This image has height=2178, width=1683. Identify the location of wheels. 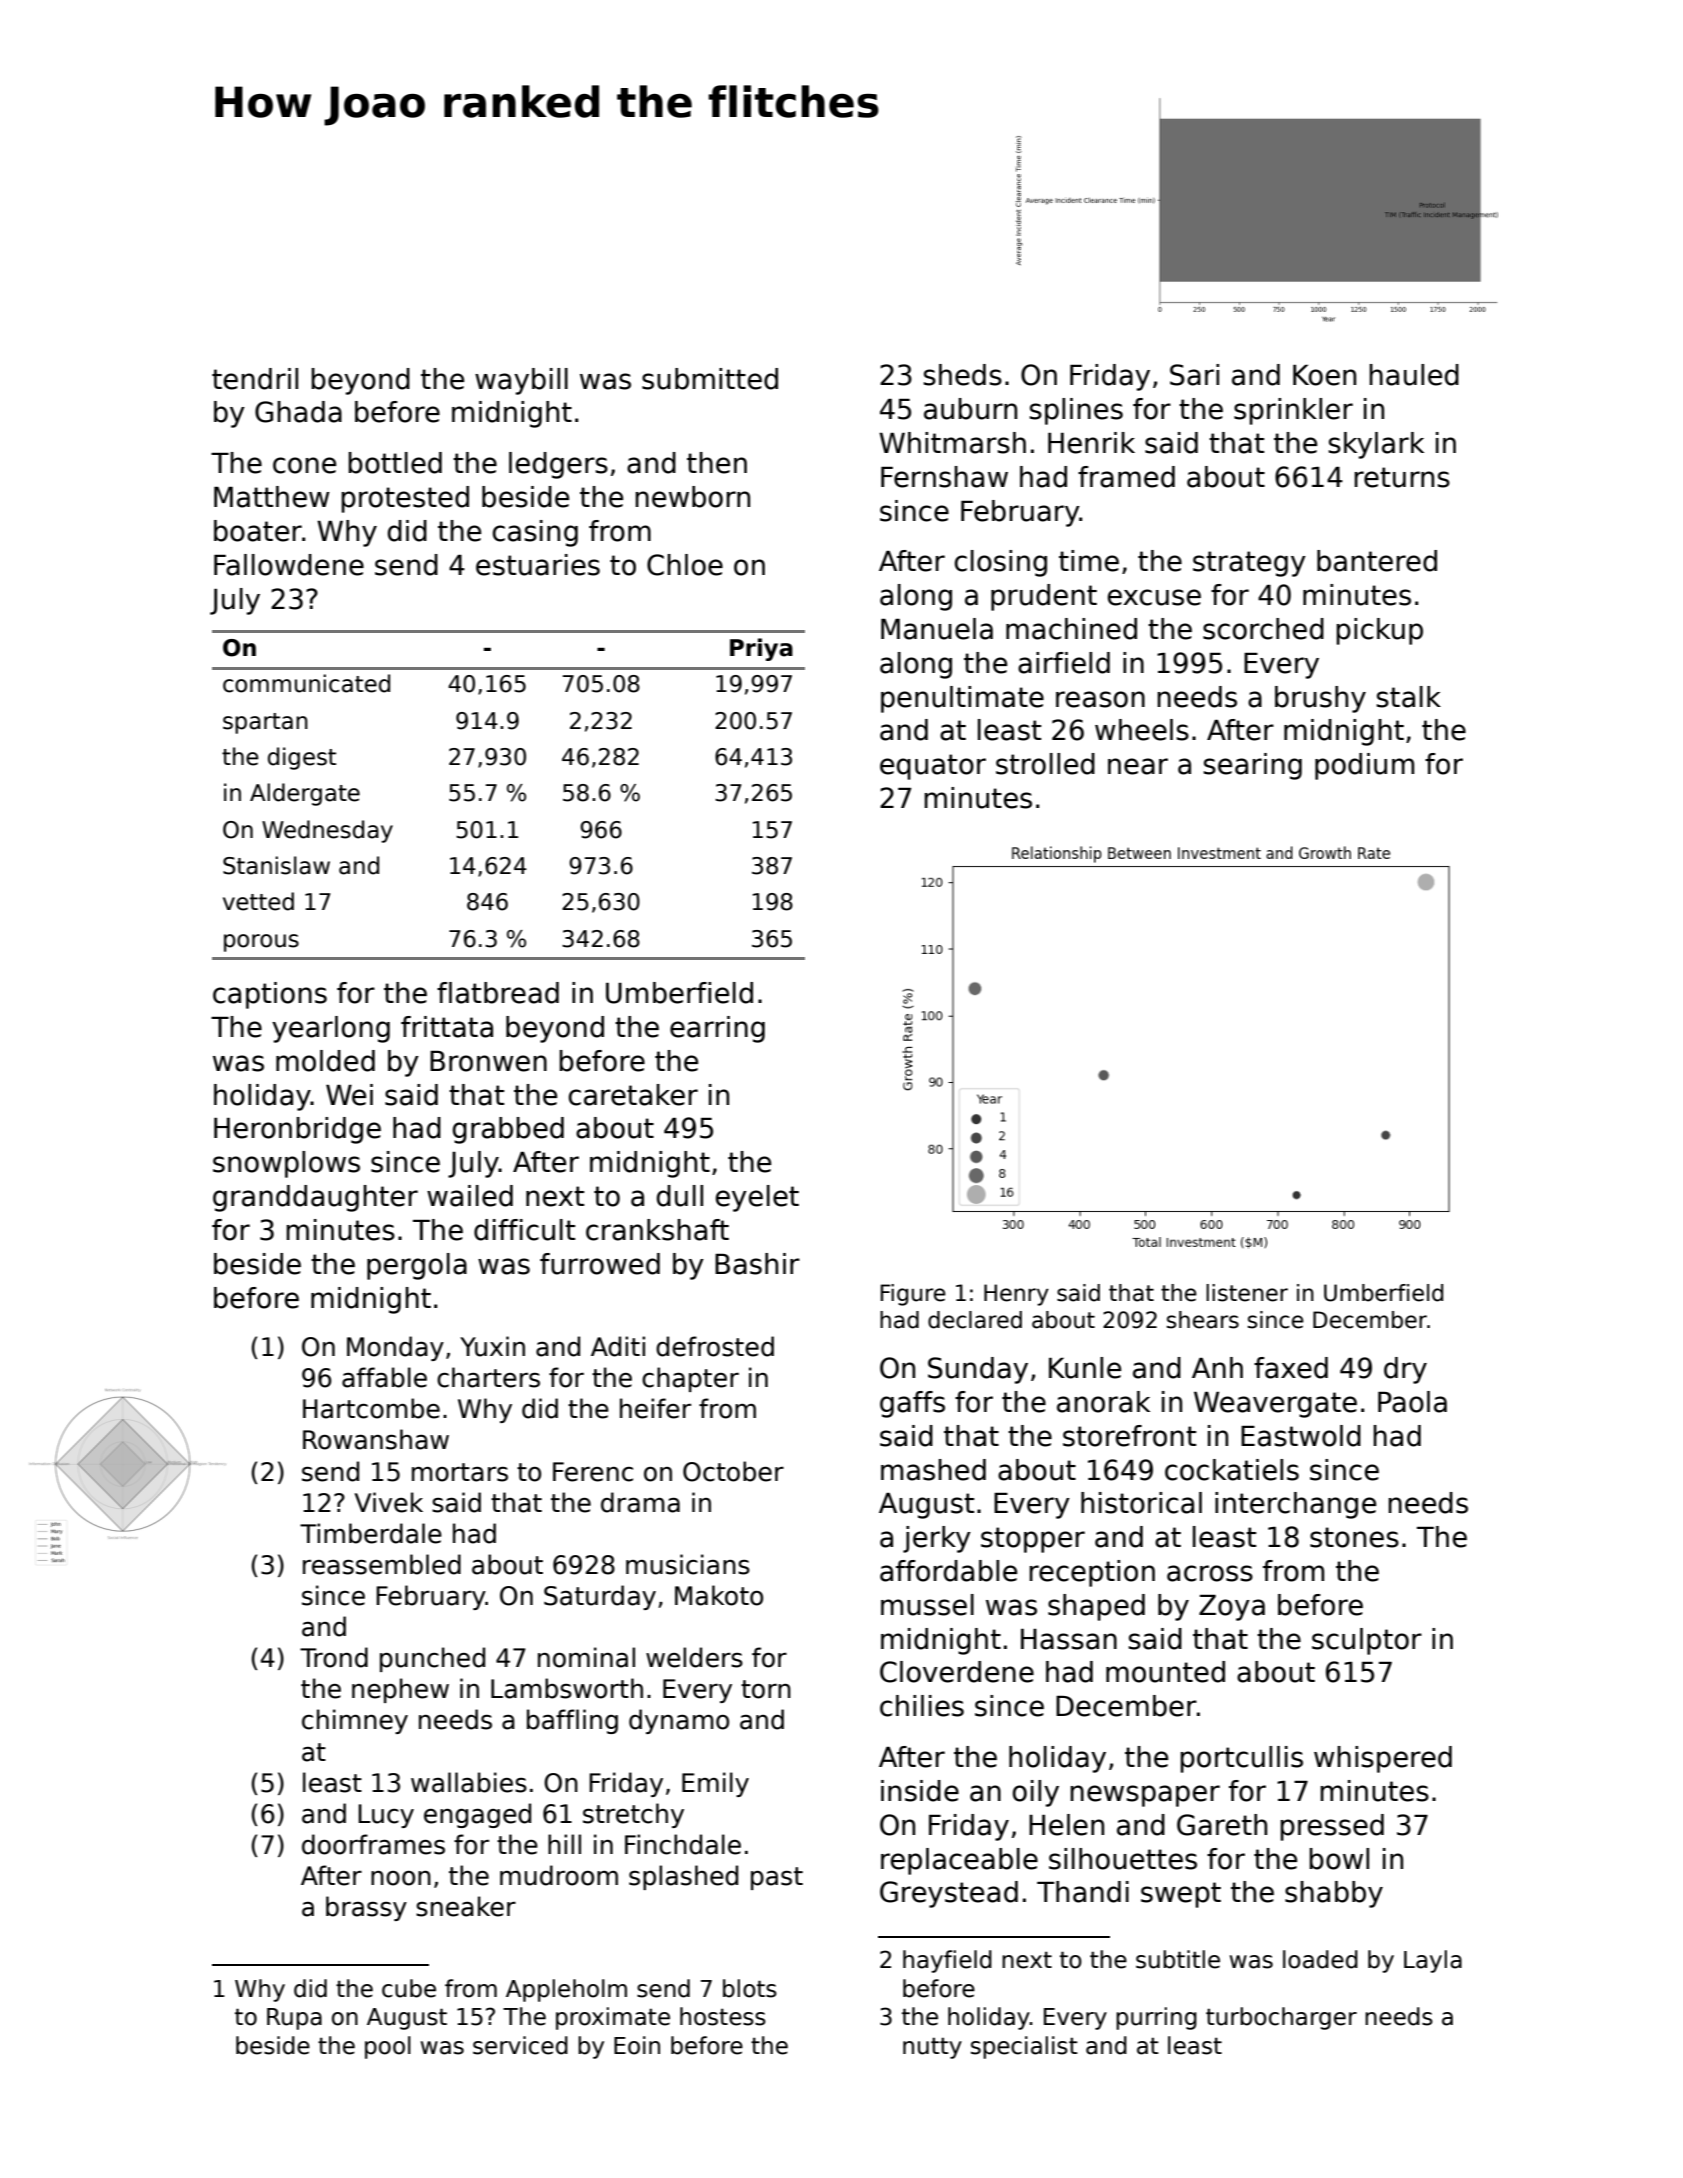
(1142, 730).
